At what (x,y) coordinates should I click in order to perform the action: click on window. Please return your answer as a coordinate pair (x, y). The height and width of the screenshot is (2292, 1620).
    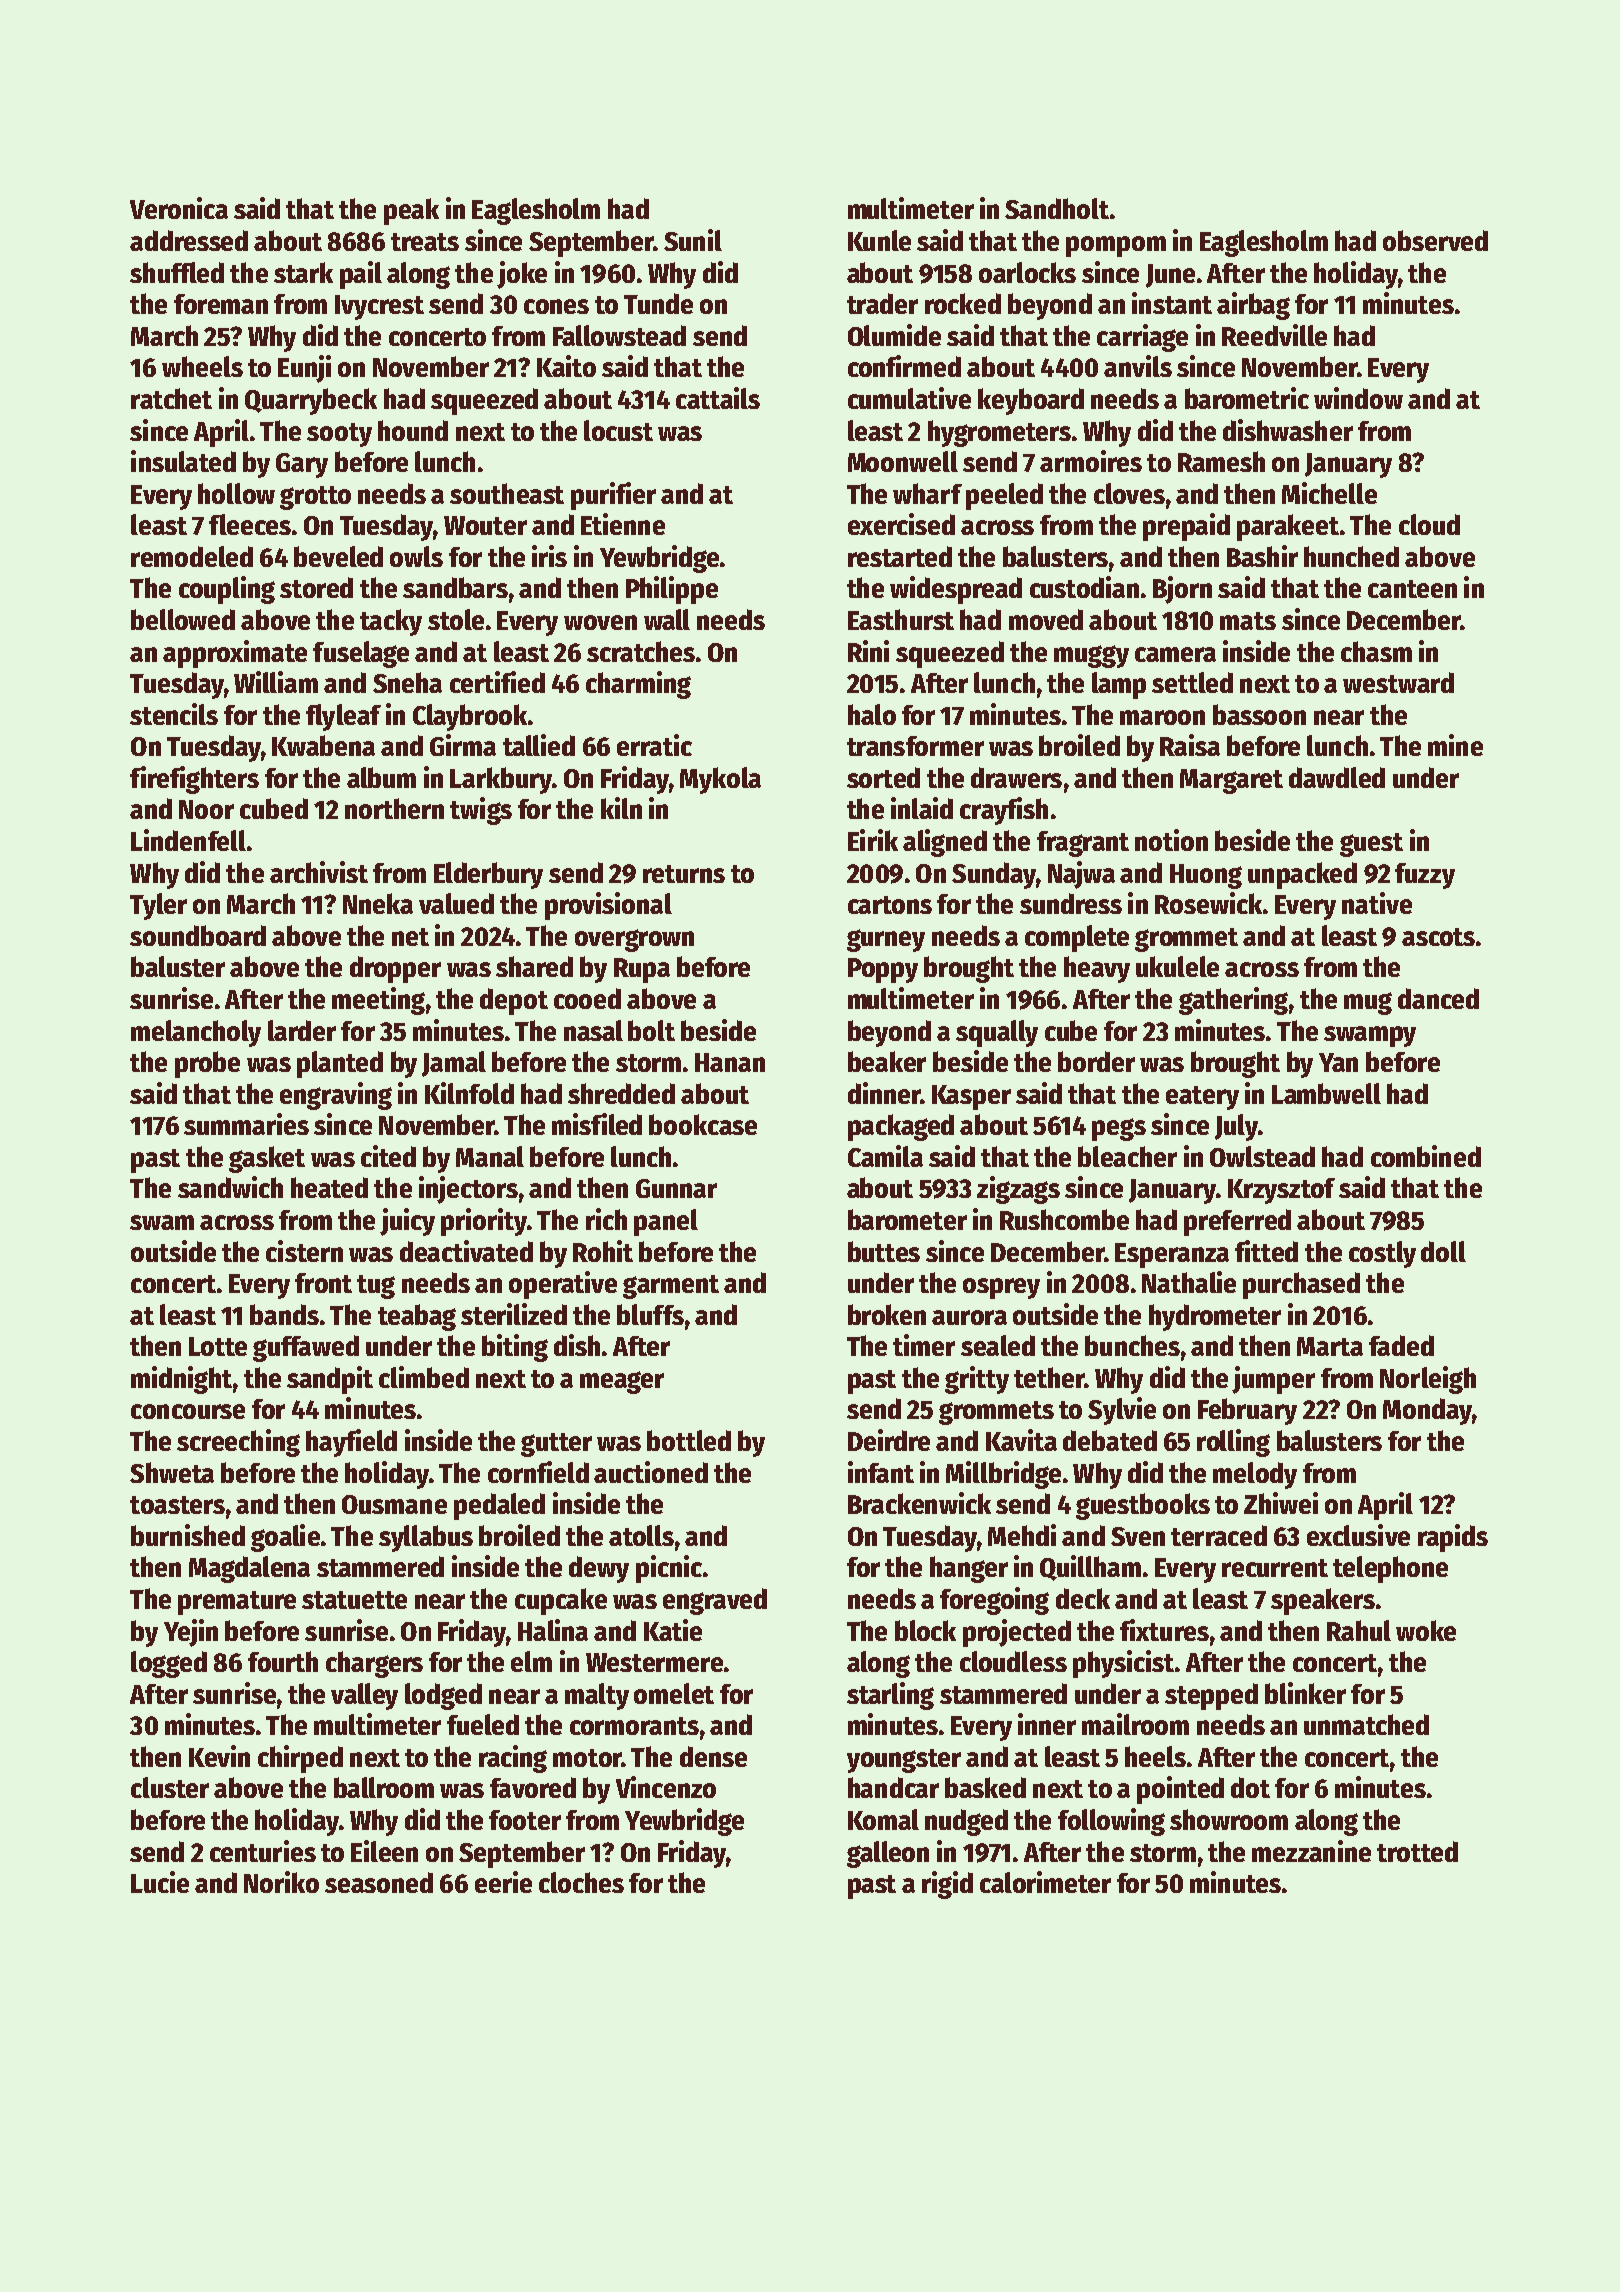
    Looking at the image, I should click on (1358, 398).
